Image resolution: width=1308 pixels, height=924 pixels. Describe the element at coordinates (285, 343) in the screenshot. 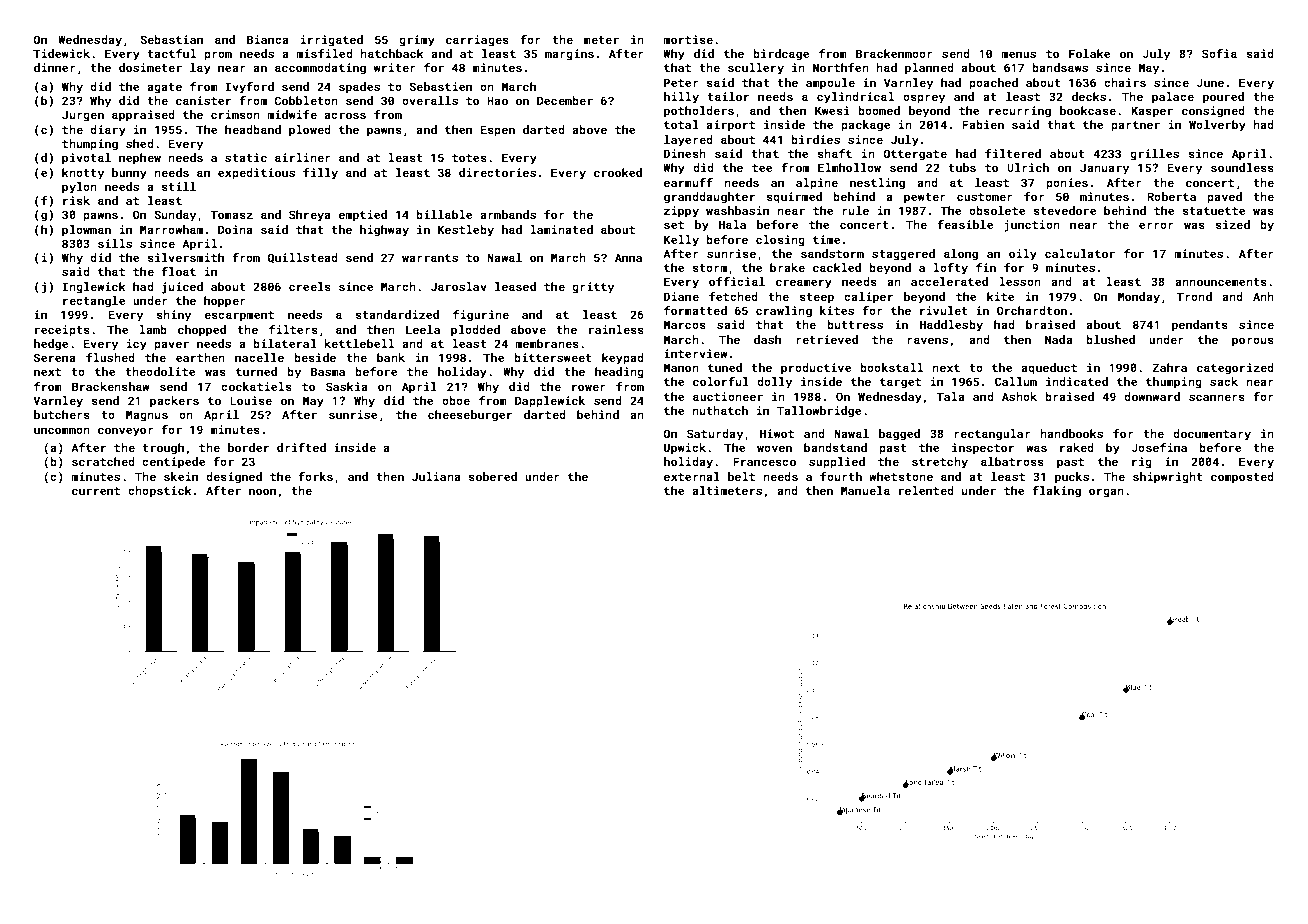

I see `bilateral` at that location.
